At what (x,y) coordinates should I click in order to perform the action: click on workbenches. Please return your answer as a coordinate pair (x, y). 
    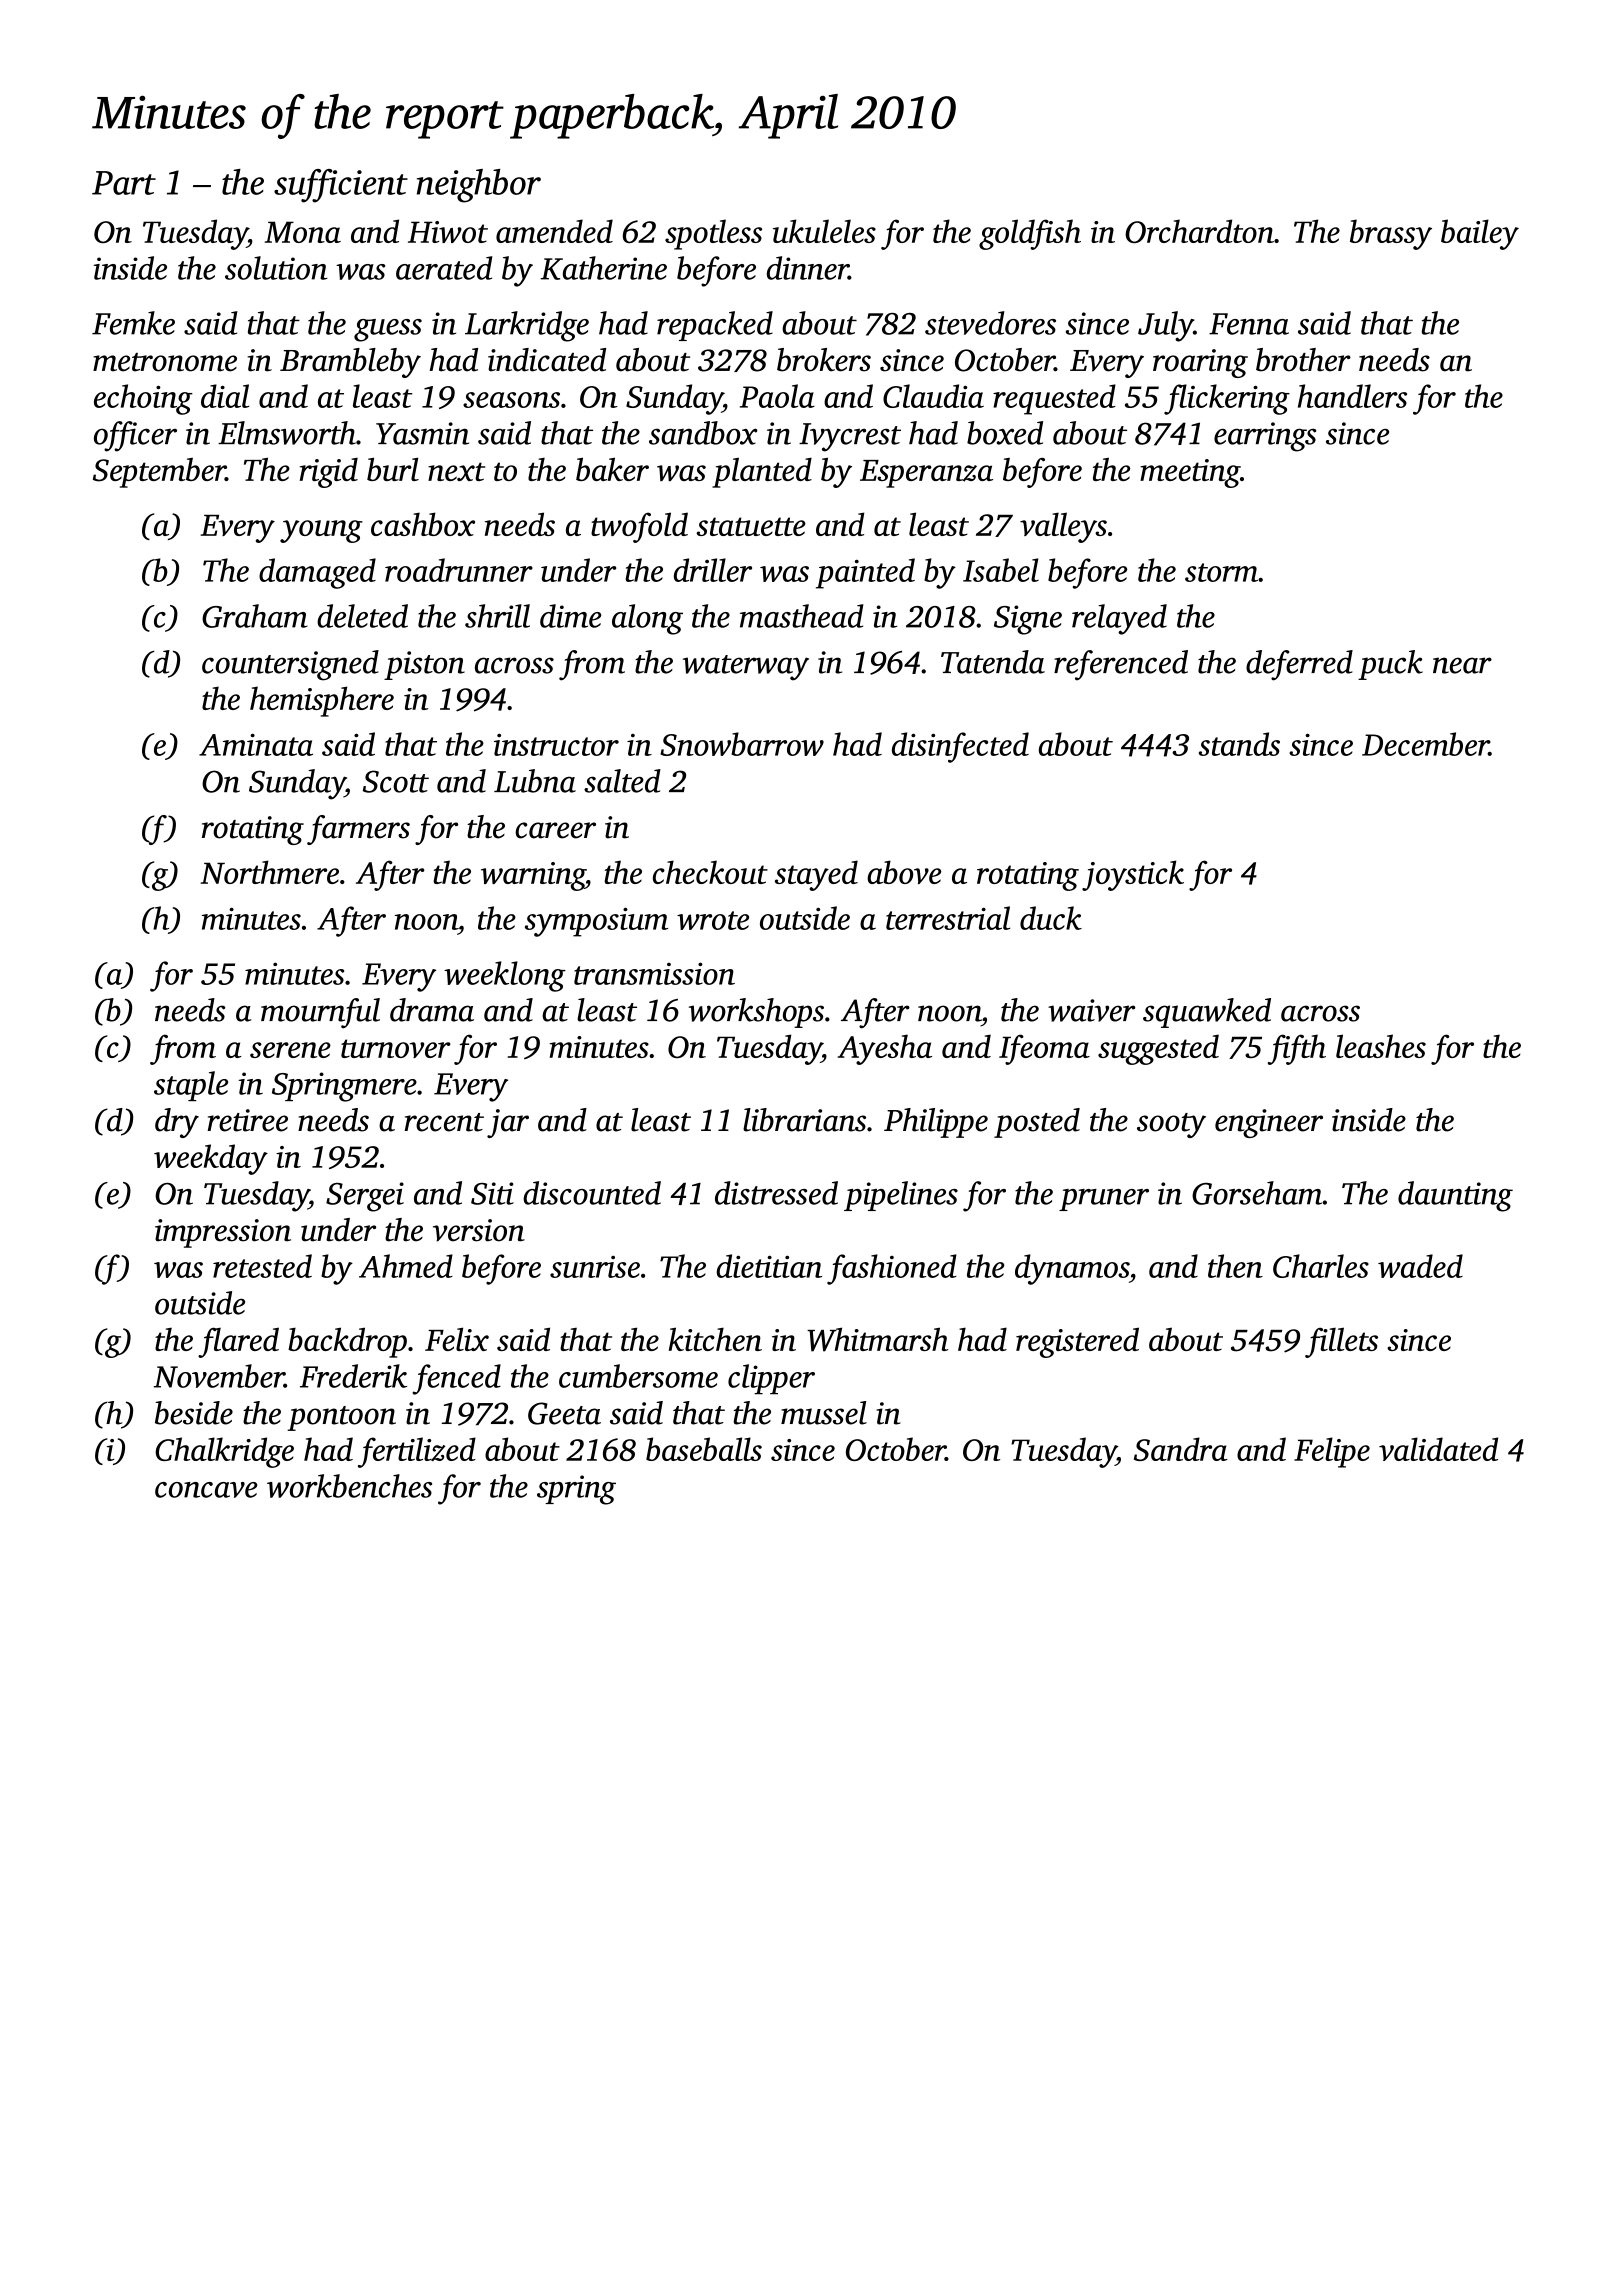
    Looking at the image, I should click on (349, 1486).
